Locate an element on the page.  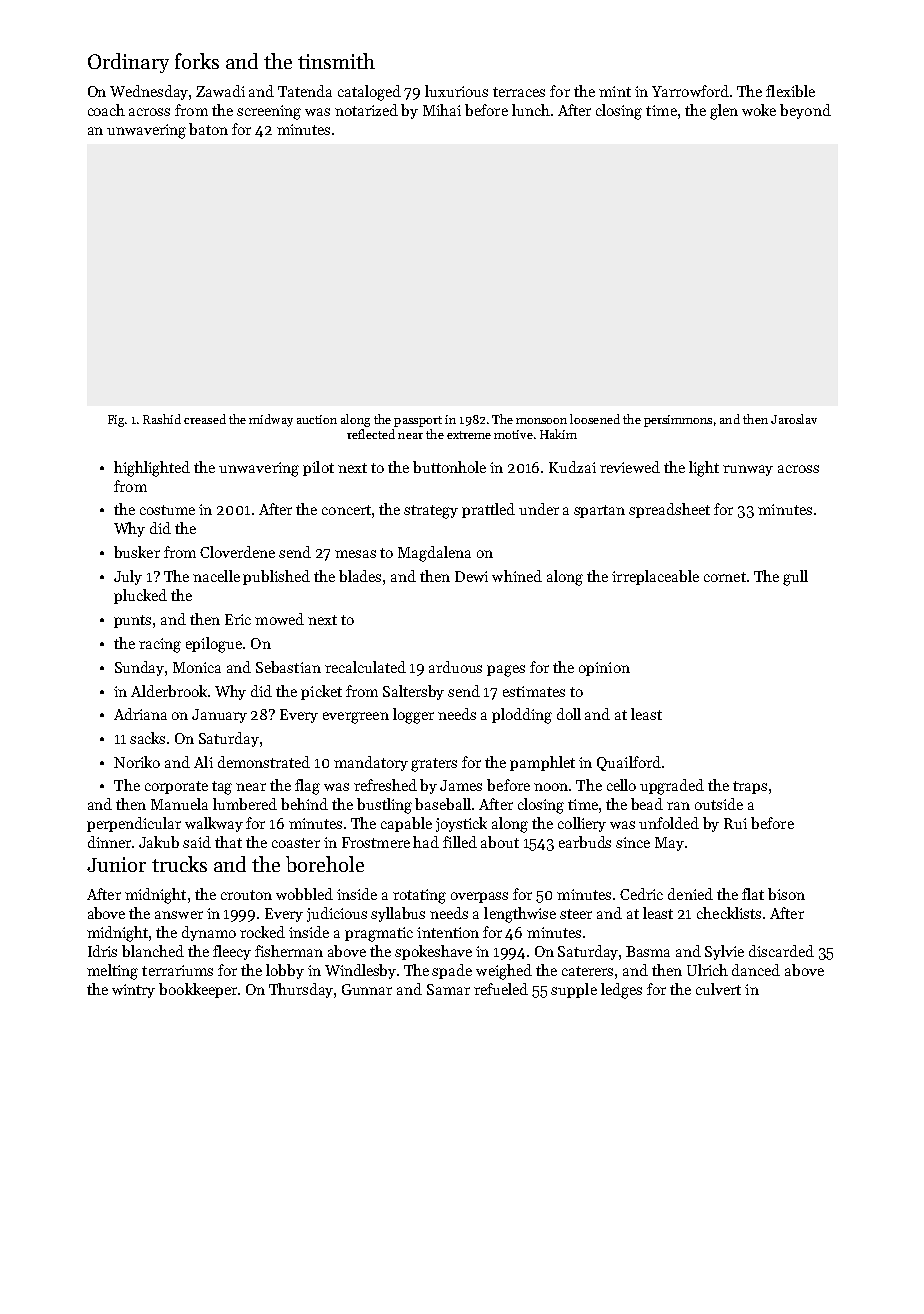
May is located at coordinates (669, 844).
